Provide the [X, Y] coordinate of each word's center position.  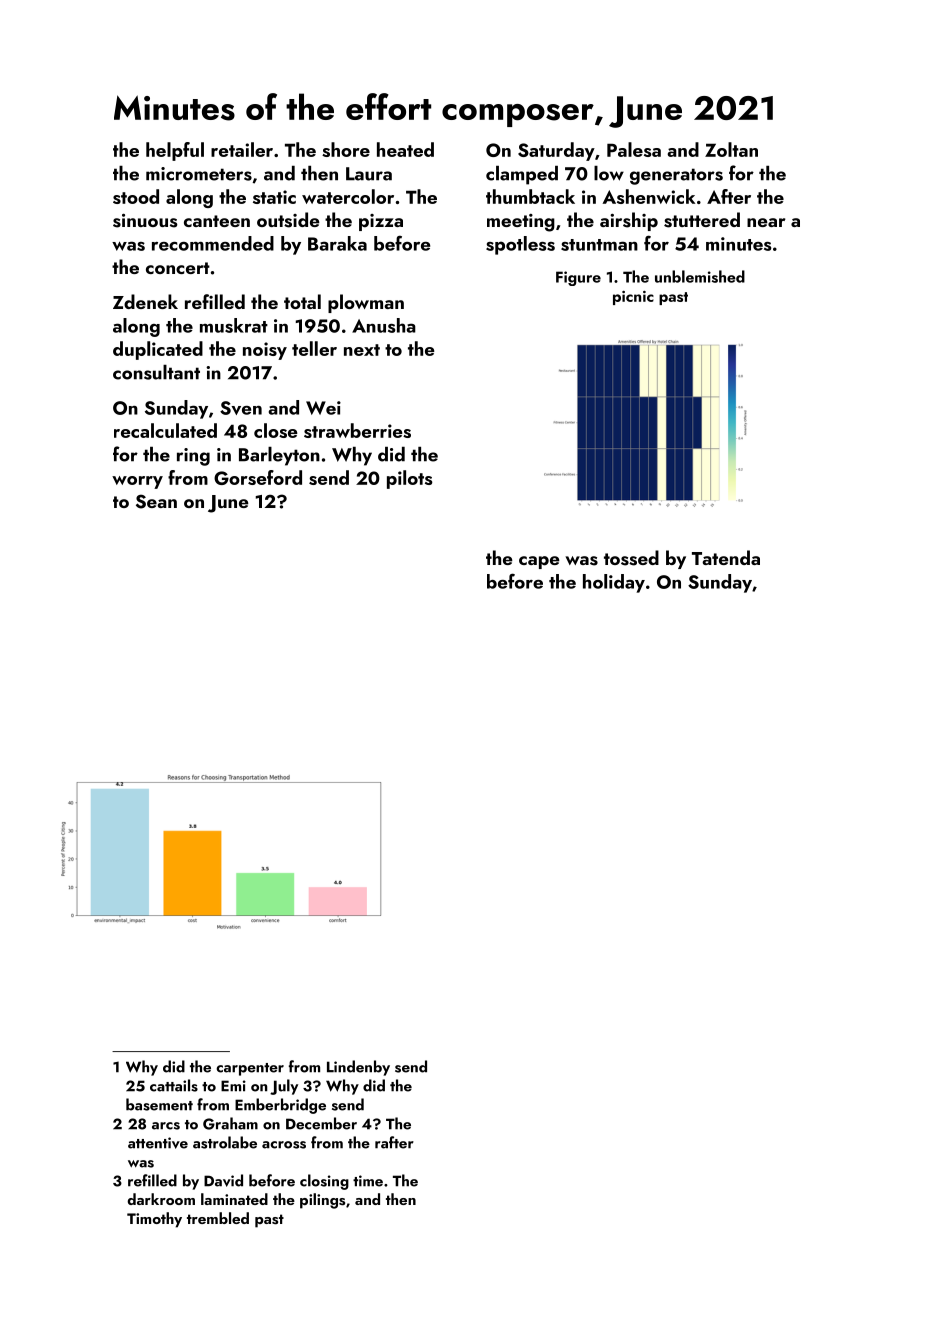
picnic [633, 298]
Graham [230, 1123]
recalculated [165, 430]
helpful [175, 151]
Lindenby [358, 1068]
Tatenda [726, 557]
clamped [522, 175]
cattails [174, 1085]
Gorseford [258, 477]
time [368, 1181]
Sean [156, 501]
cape [539, 562]
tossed [631, 558]
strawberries [357, 430]
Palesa [634, 149]
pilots [410, 479]
